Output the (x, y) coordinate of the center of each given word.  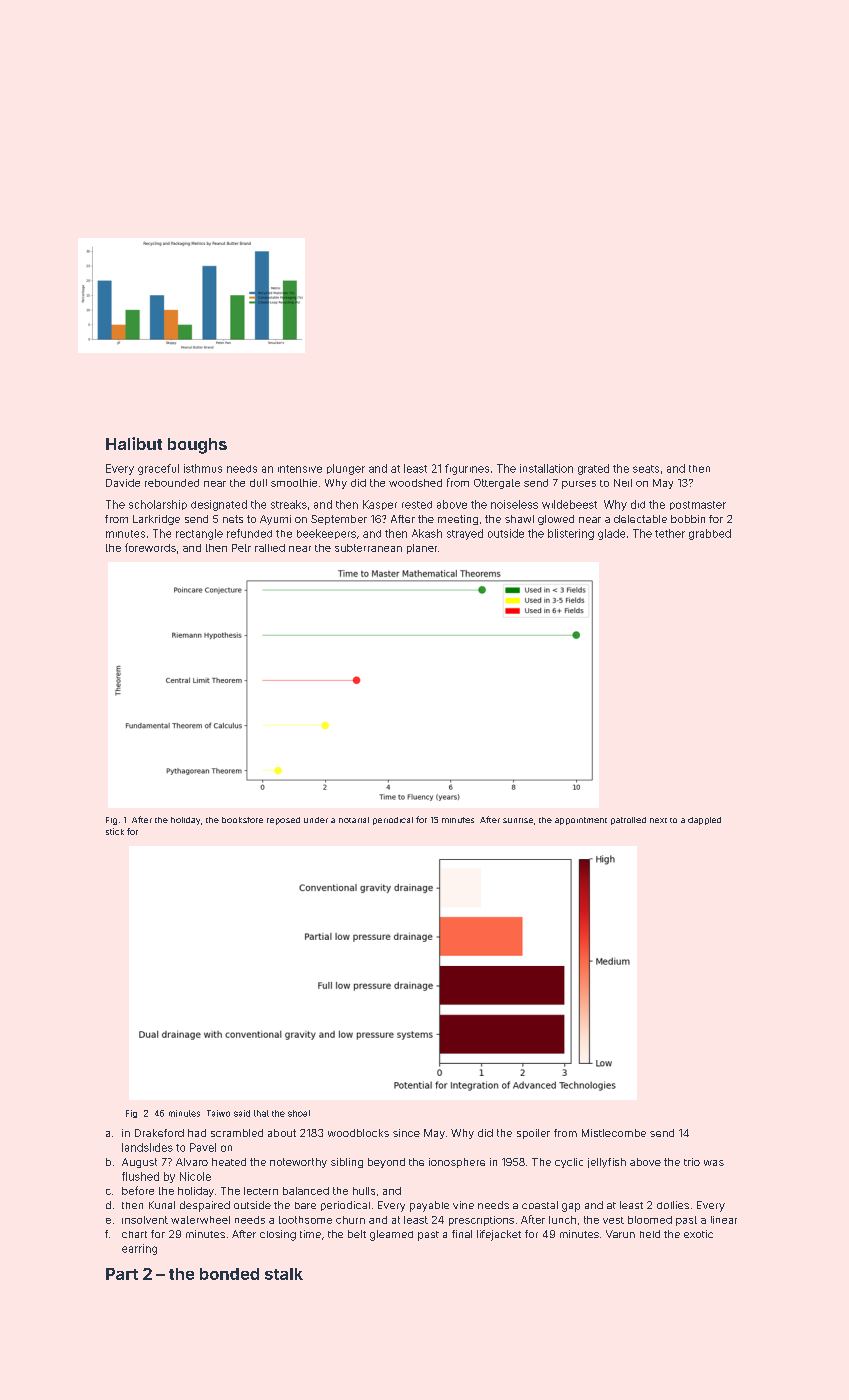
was (714, 1163)
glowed (556, 520)
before (138, 1190)
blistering (571, 534)
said (242, 1113)
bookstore (242, 820)
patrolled (628, 821)
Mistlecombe (614, 1133)
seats (646, 469)
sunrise (518, 820)
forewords (150, 547)
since (406, 1133)
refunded (249, 533)
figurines (467, 469)
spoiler (533, 1134)
